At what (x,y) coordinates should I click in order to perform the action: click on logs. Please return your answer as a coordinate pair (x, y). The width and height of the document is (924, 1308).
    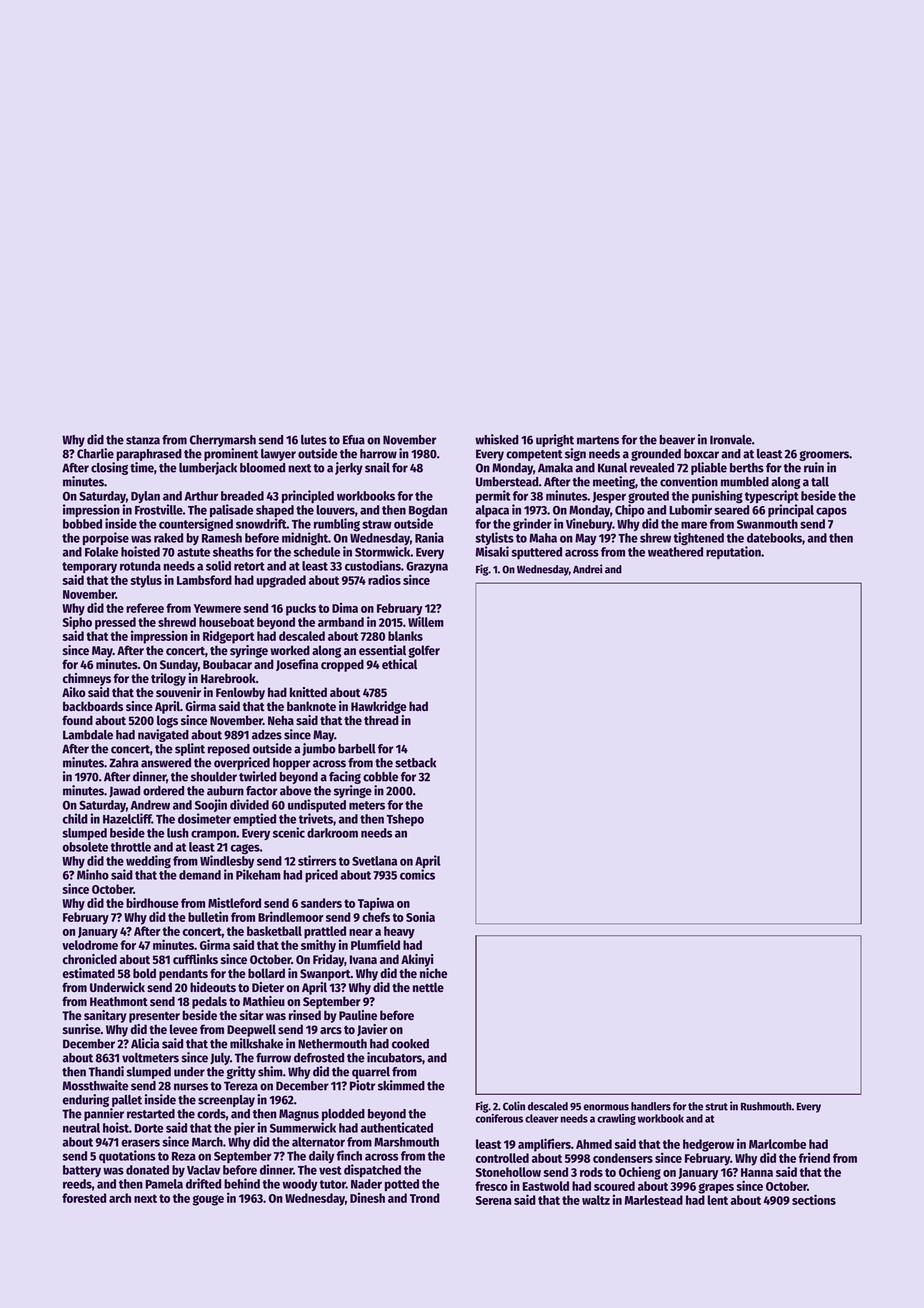
    Looking at the image, I should click on (167, 721).
